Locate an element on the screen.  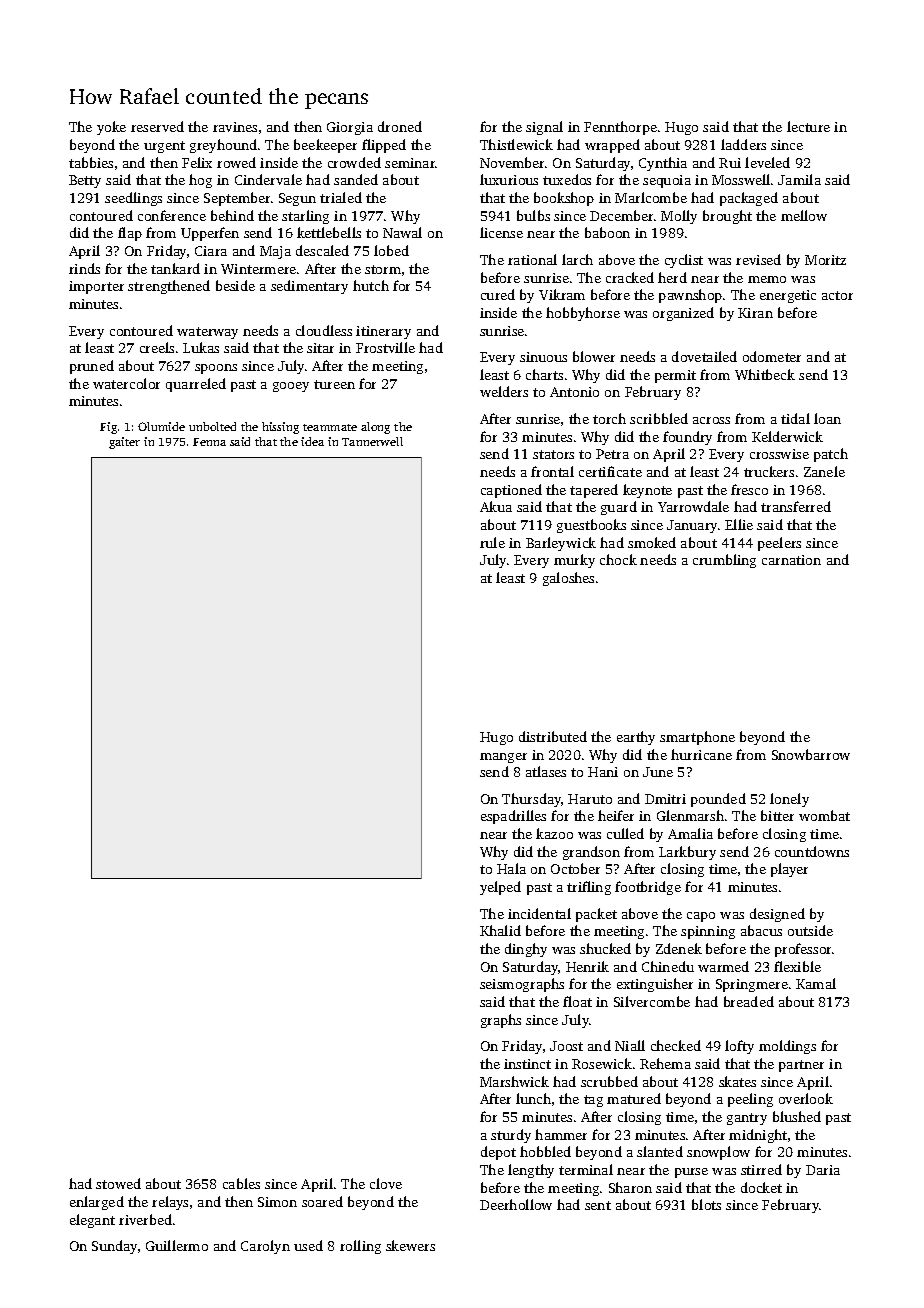
organized is located at coordinates (683, 314).
